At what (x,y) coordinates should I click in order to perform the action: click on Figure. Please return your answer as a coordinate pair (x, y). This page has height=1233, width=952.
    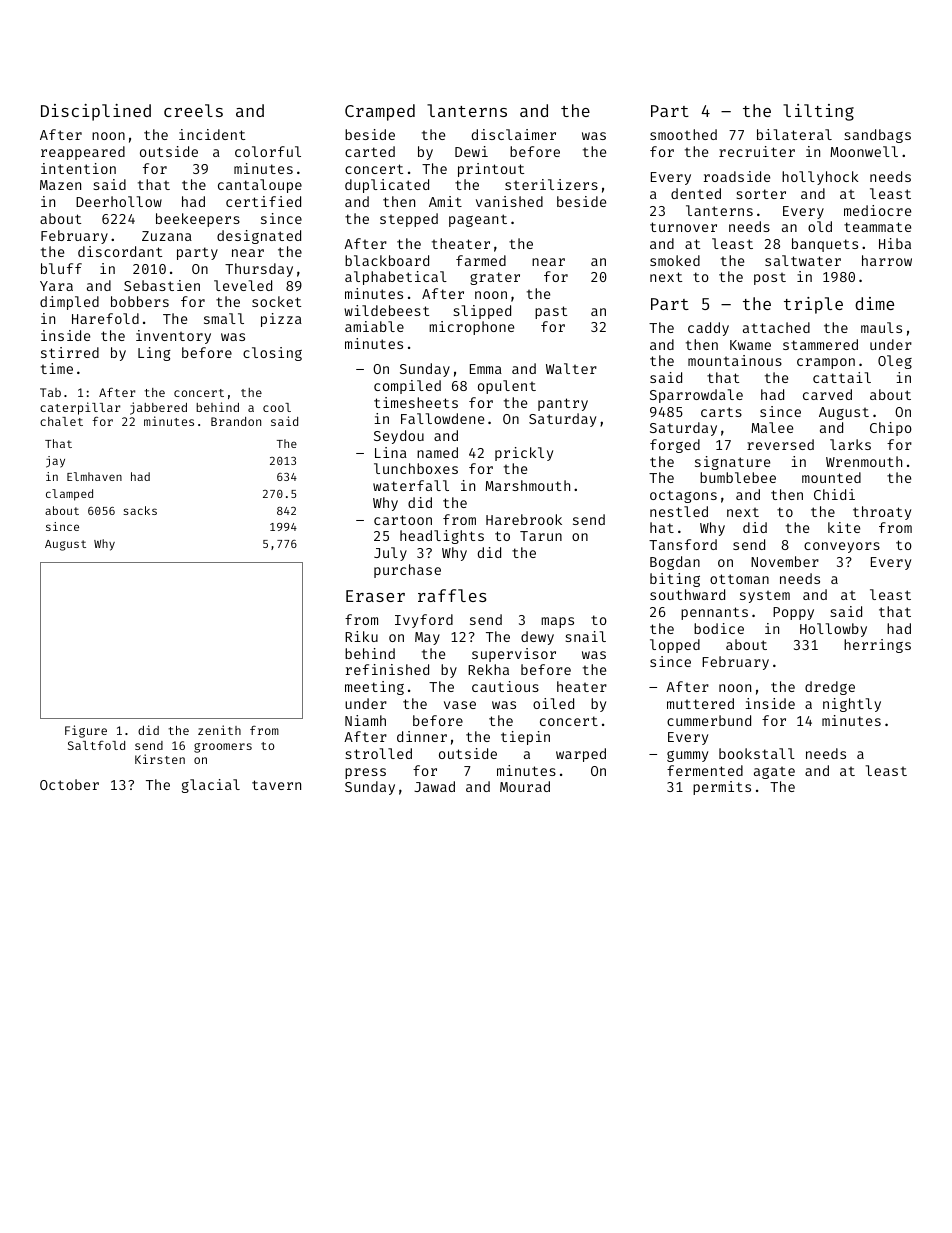
    Looking at the image, I should click on (86, 731).
